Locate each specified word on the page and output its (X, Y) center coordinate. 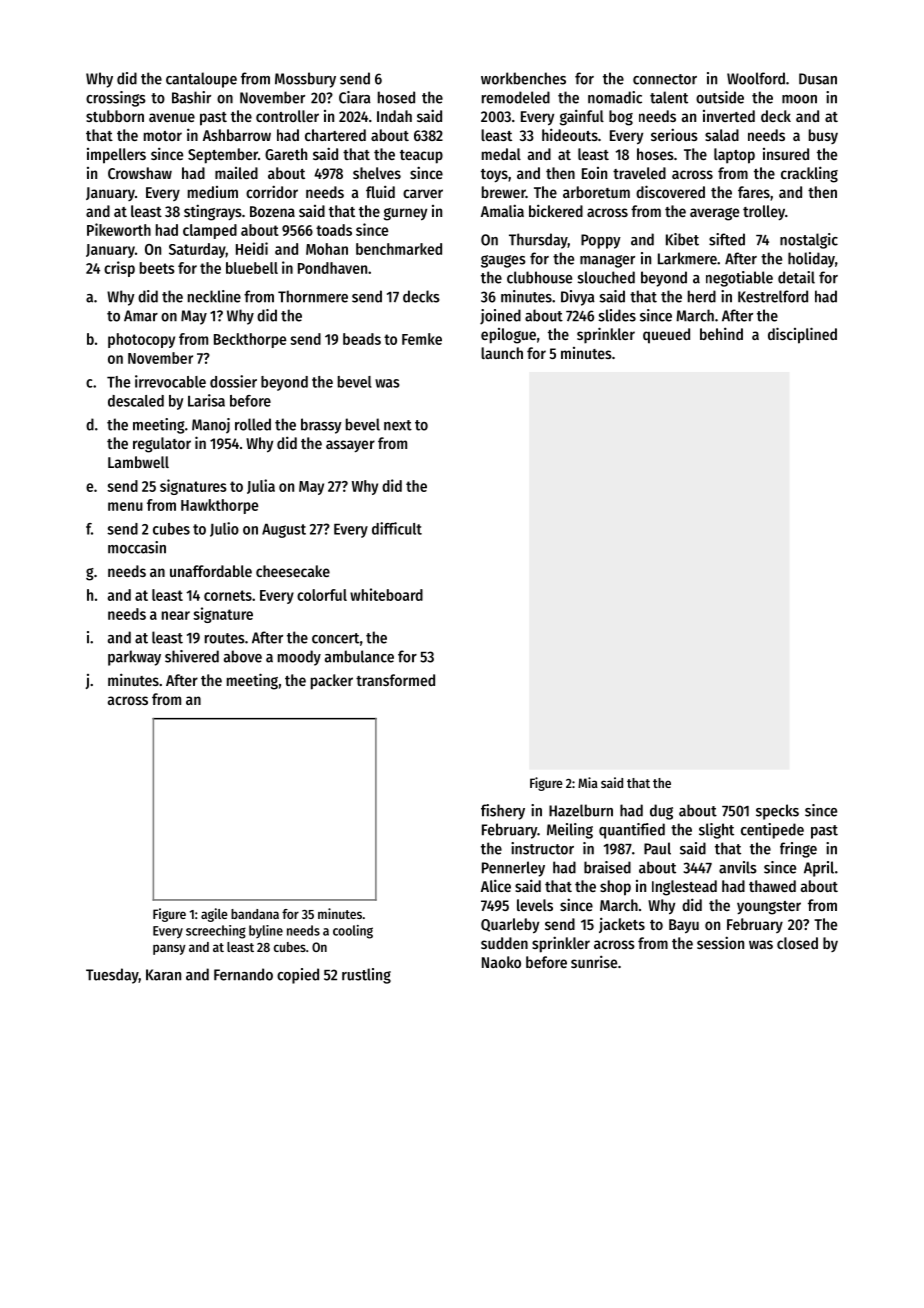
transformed (395, 680)
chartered (335, 135)
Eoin (594, 173)
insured (786, 154)
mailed (236, 173)
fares (754, 192)
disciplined (802, 335)
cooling (353, 932)
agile (214, 915)
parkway (134, 658)
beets (157, 268)
